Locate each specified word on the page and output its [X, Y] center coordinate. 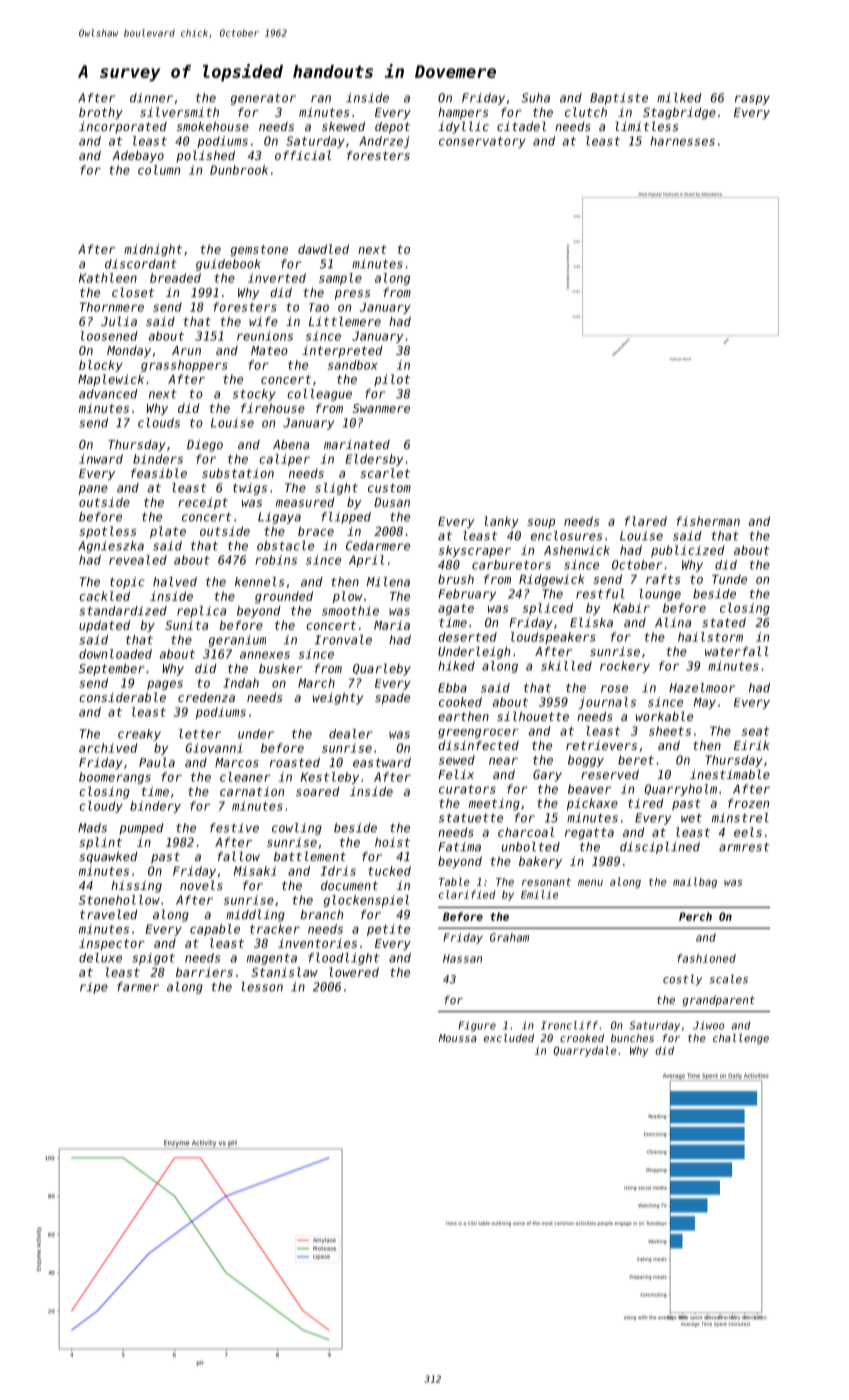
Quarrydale [585, 1051]
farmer [138, 987]
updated [104, 626]
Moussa [458, 1038]
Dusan [392, 502]
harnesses [682, 141]
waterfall [737, 651]
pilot [392, 380]
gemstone [259, 251]
